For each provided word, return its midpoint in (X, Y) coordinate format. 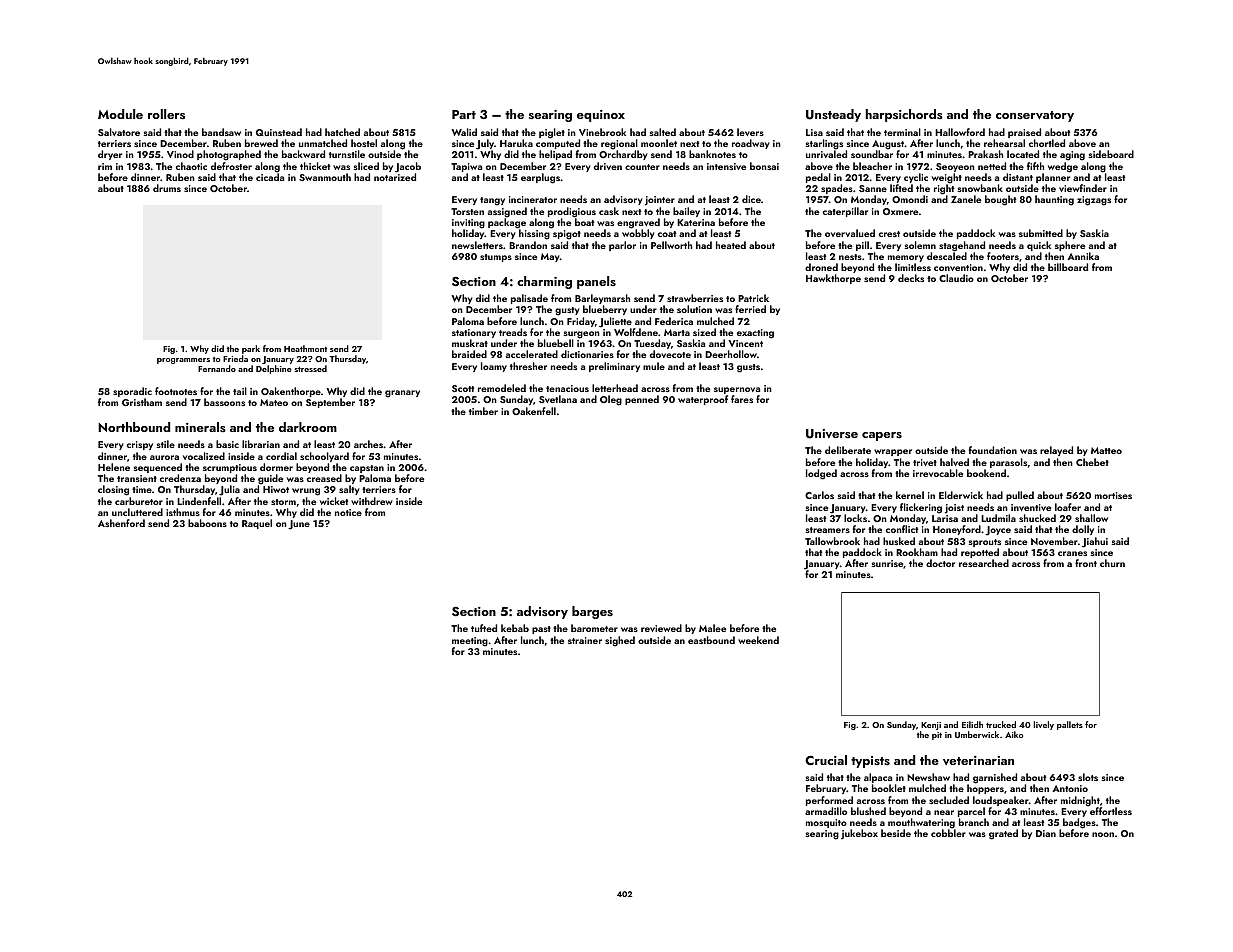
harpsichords (904, 115)
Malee (712, 628)
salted (662, 132)
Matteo (1106, 450)
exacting (755, 334)
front (1086, 563)
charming (544, 282)
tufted (484, 628)
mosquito (826, 823)
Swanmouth (325, 177)
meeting (470, 642)
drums (167, 188)
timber (483, 411)
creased (324, 478)
